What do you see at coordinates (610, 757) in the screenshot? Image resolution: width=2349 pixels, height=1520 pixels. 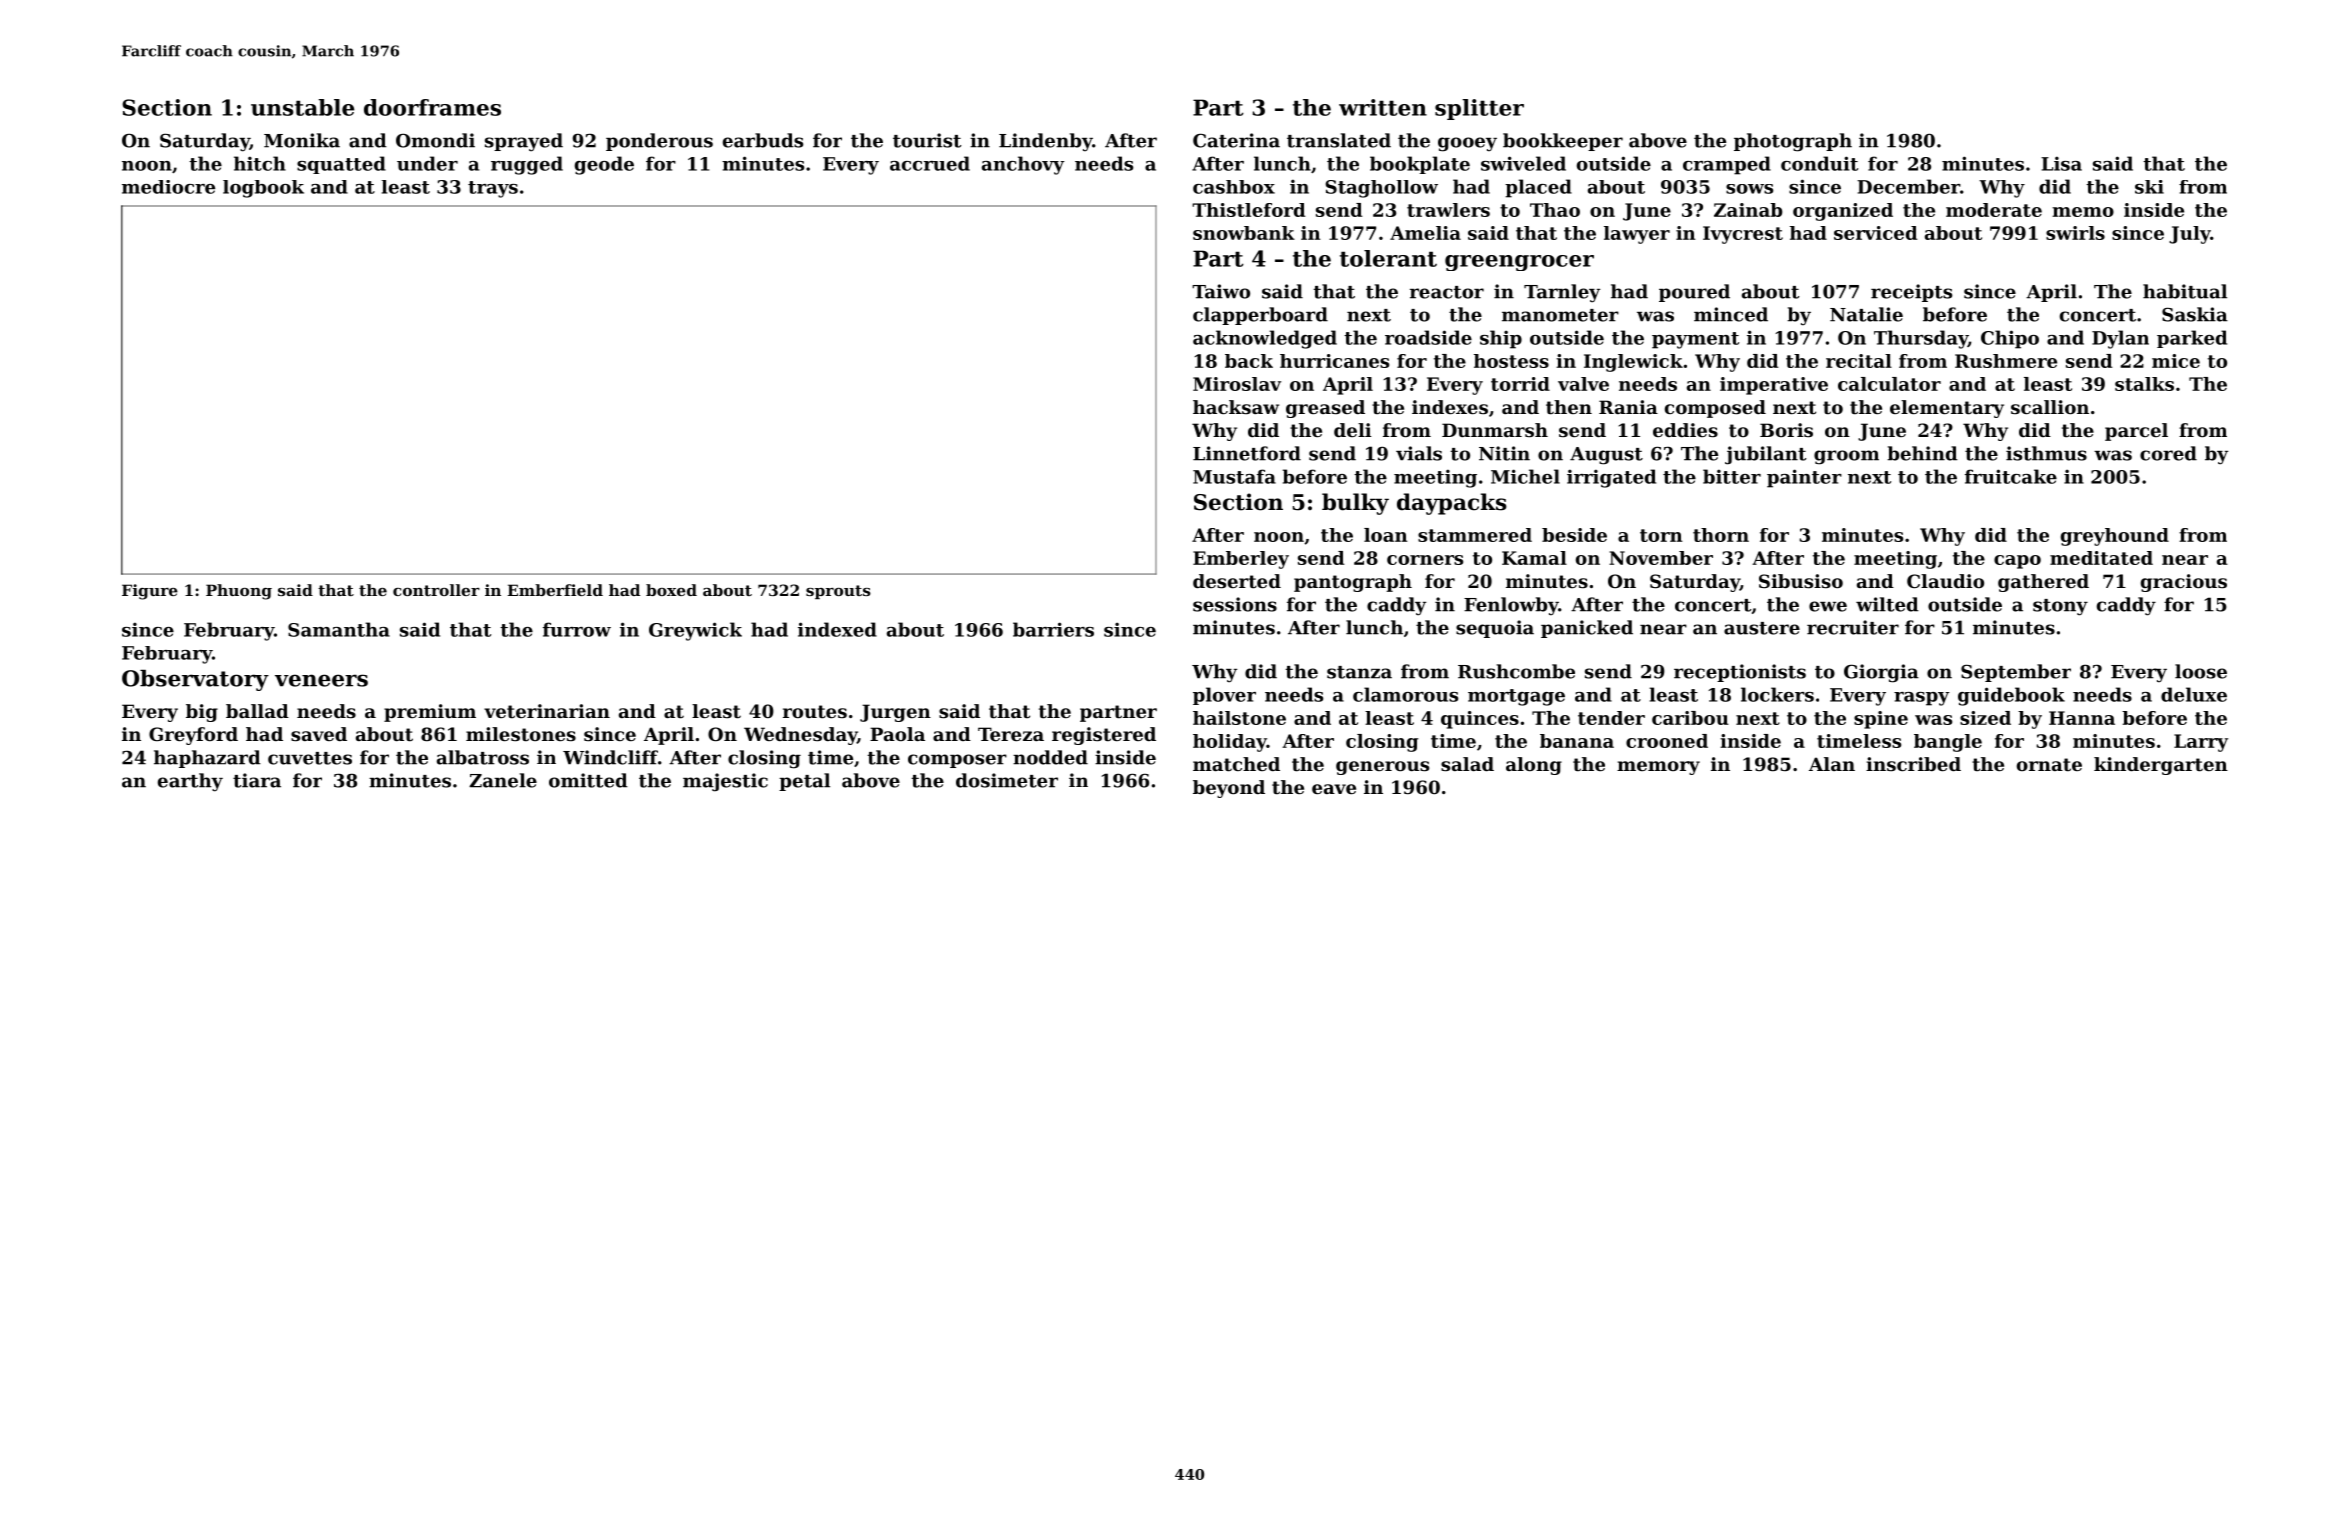 I see `Windcliff` at bounding box center [610, 757].
